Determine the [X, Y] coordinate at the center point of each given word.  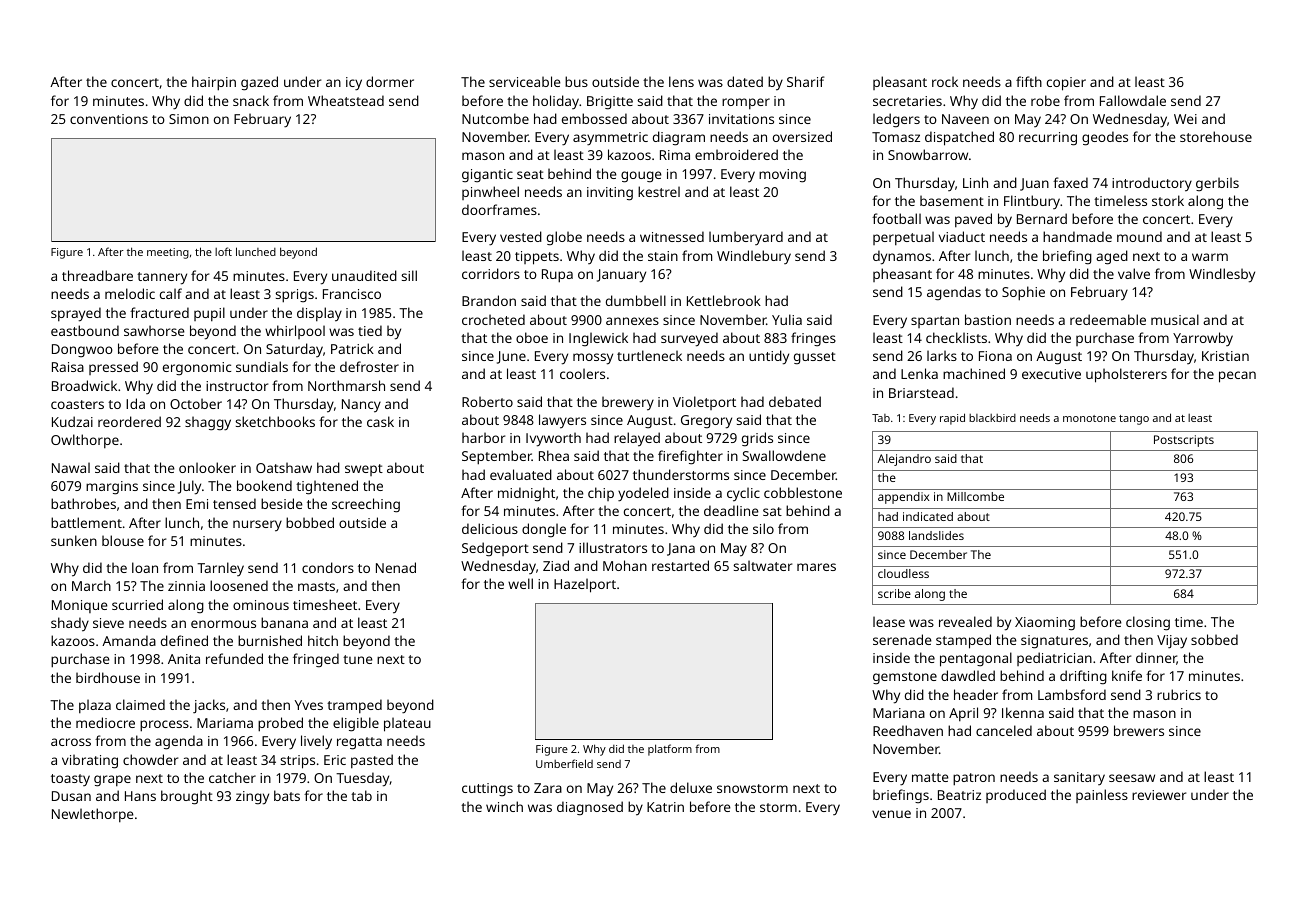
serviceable [525, 81]
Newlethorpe [93, 815]
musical [1175, 319]
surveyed [689, 339]
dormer [390, 81]
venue [891, 814]
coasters [77, 404]
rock [945, 81]
